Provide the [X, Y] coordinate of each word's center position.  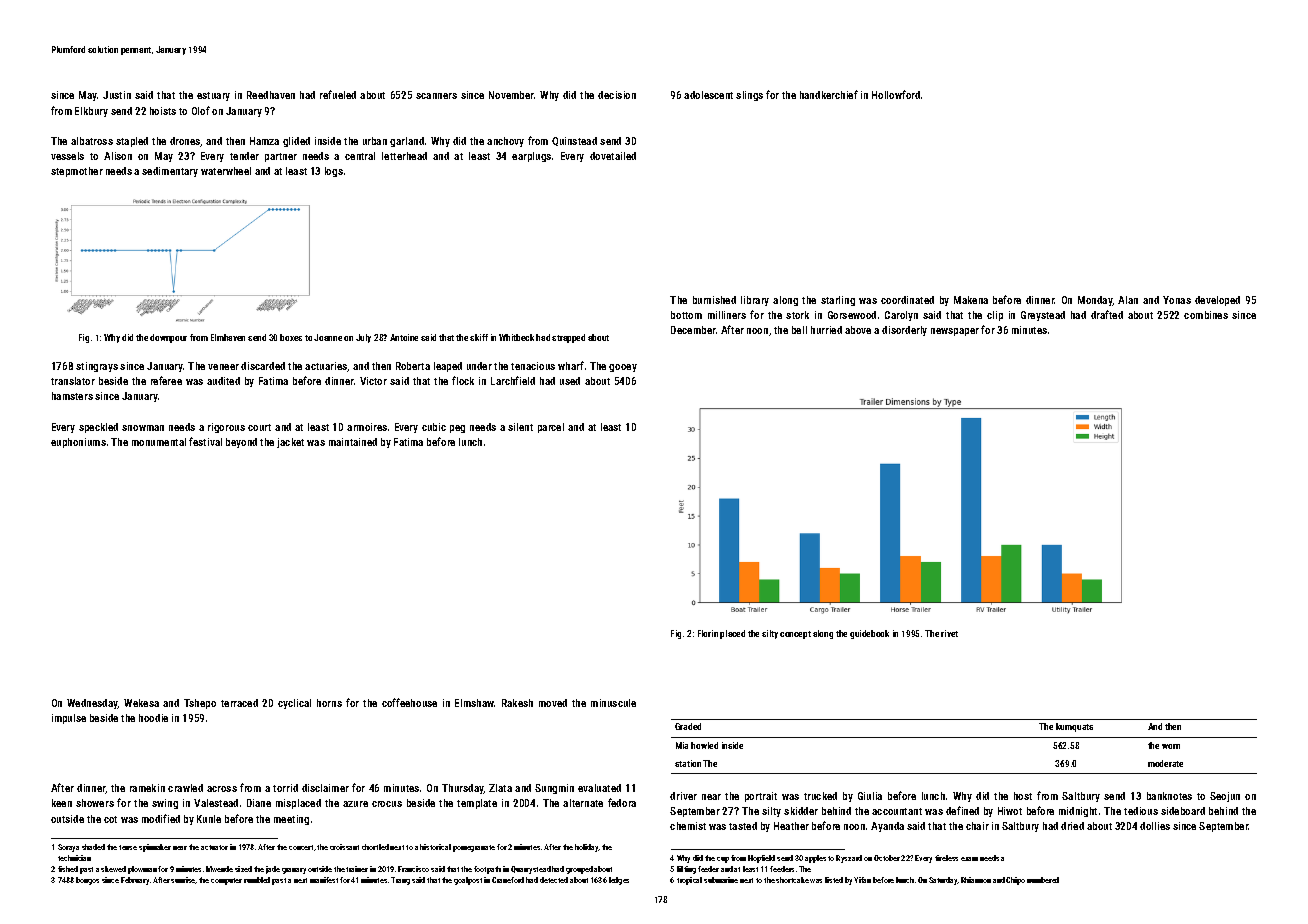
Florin [708, 633]
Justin [117, 95]
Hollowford [896, 94]
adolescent [708, 95]
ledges [619, 881]
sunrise [183, 880]
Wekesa [141, 703]
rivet [949, 633]
